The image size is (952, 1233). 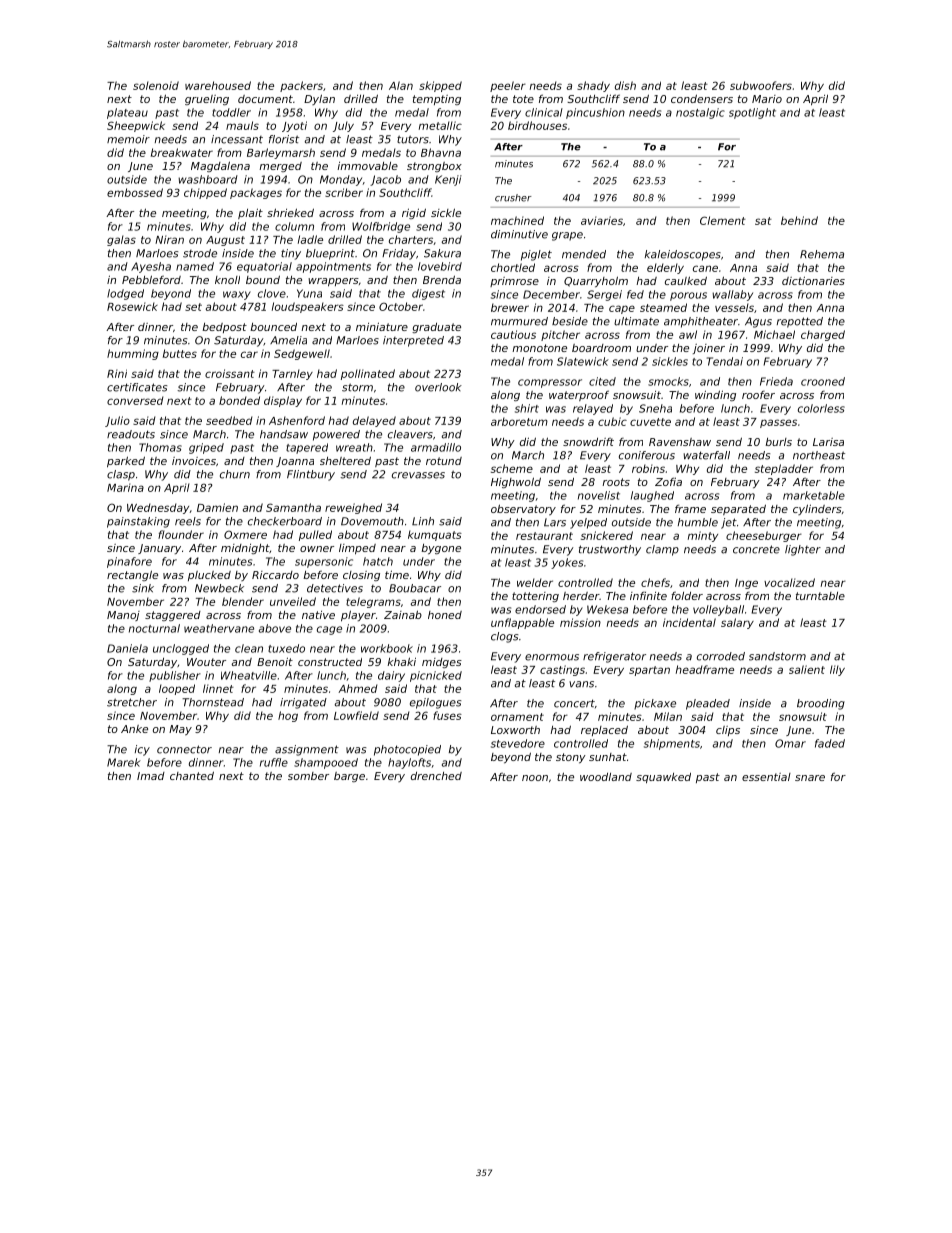 What do you see at coordinates (442, 279) in the document?
I see `Brenda` at bounding box center [442, 279].
